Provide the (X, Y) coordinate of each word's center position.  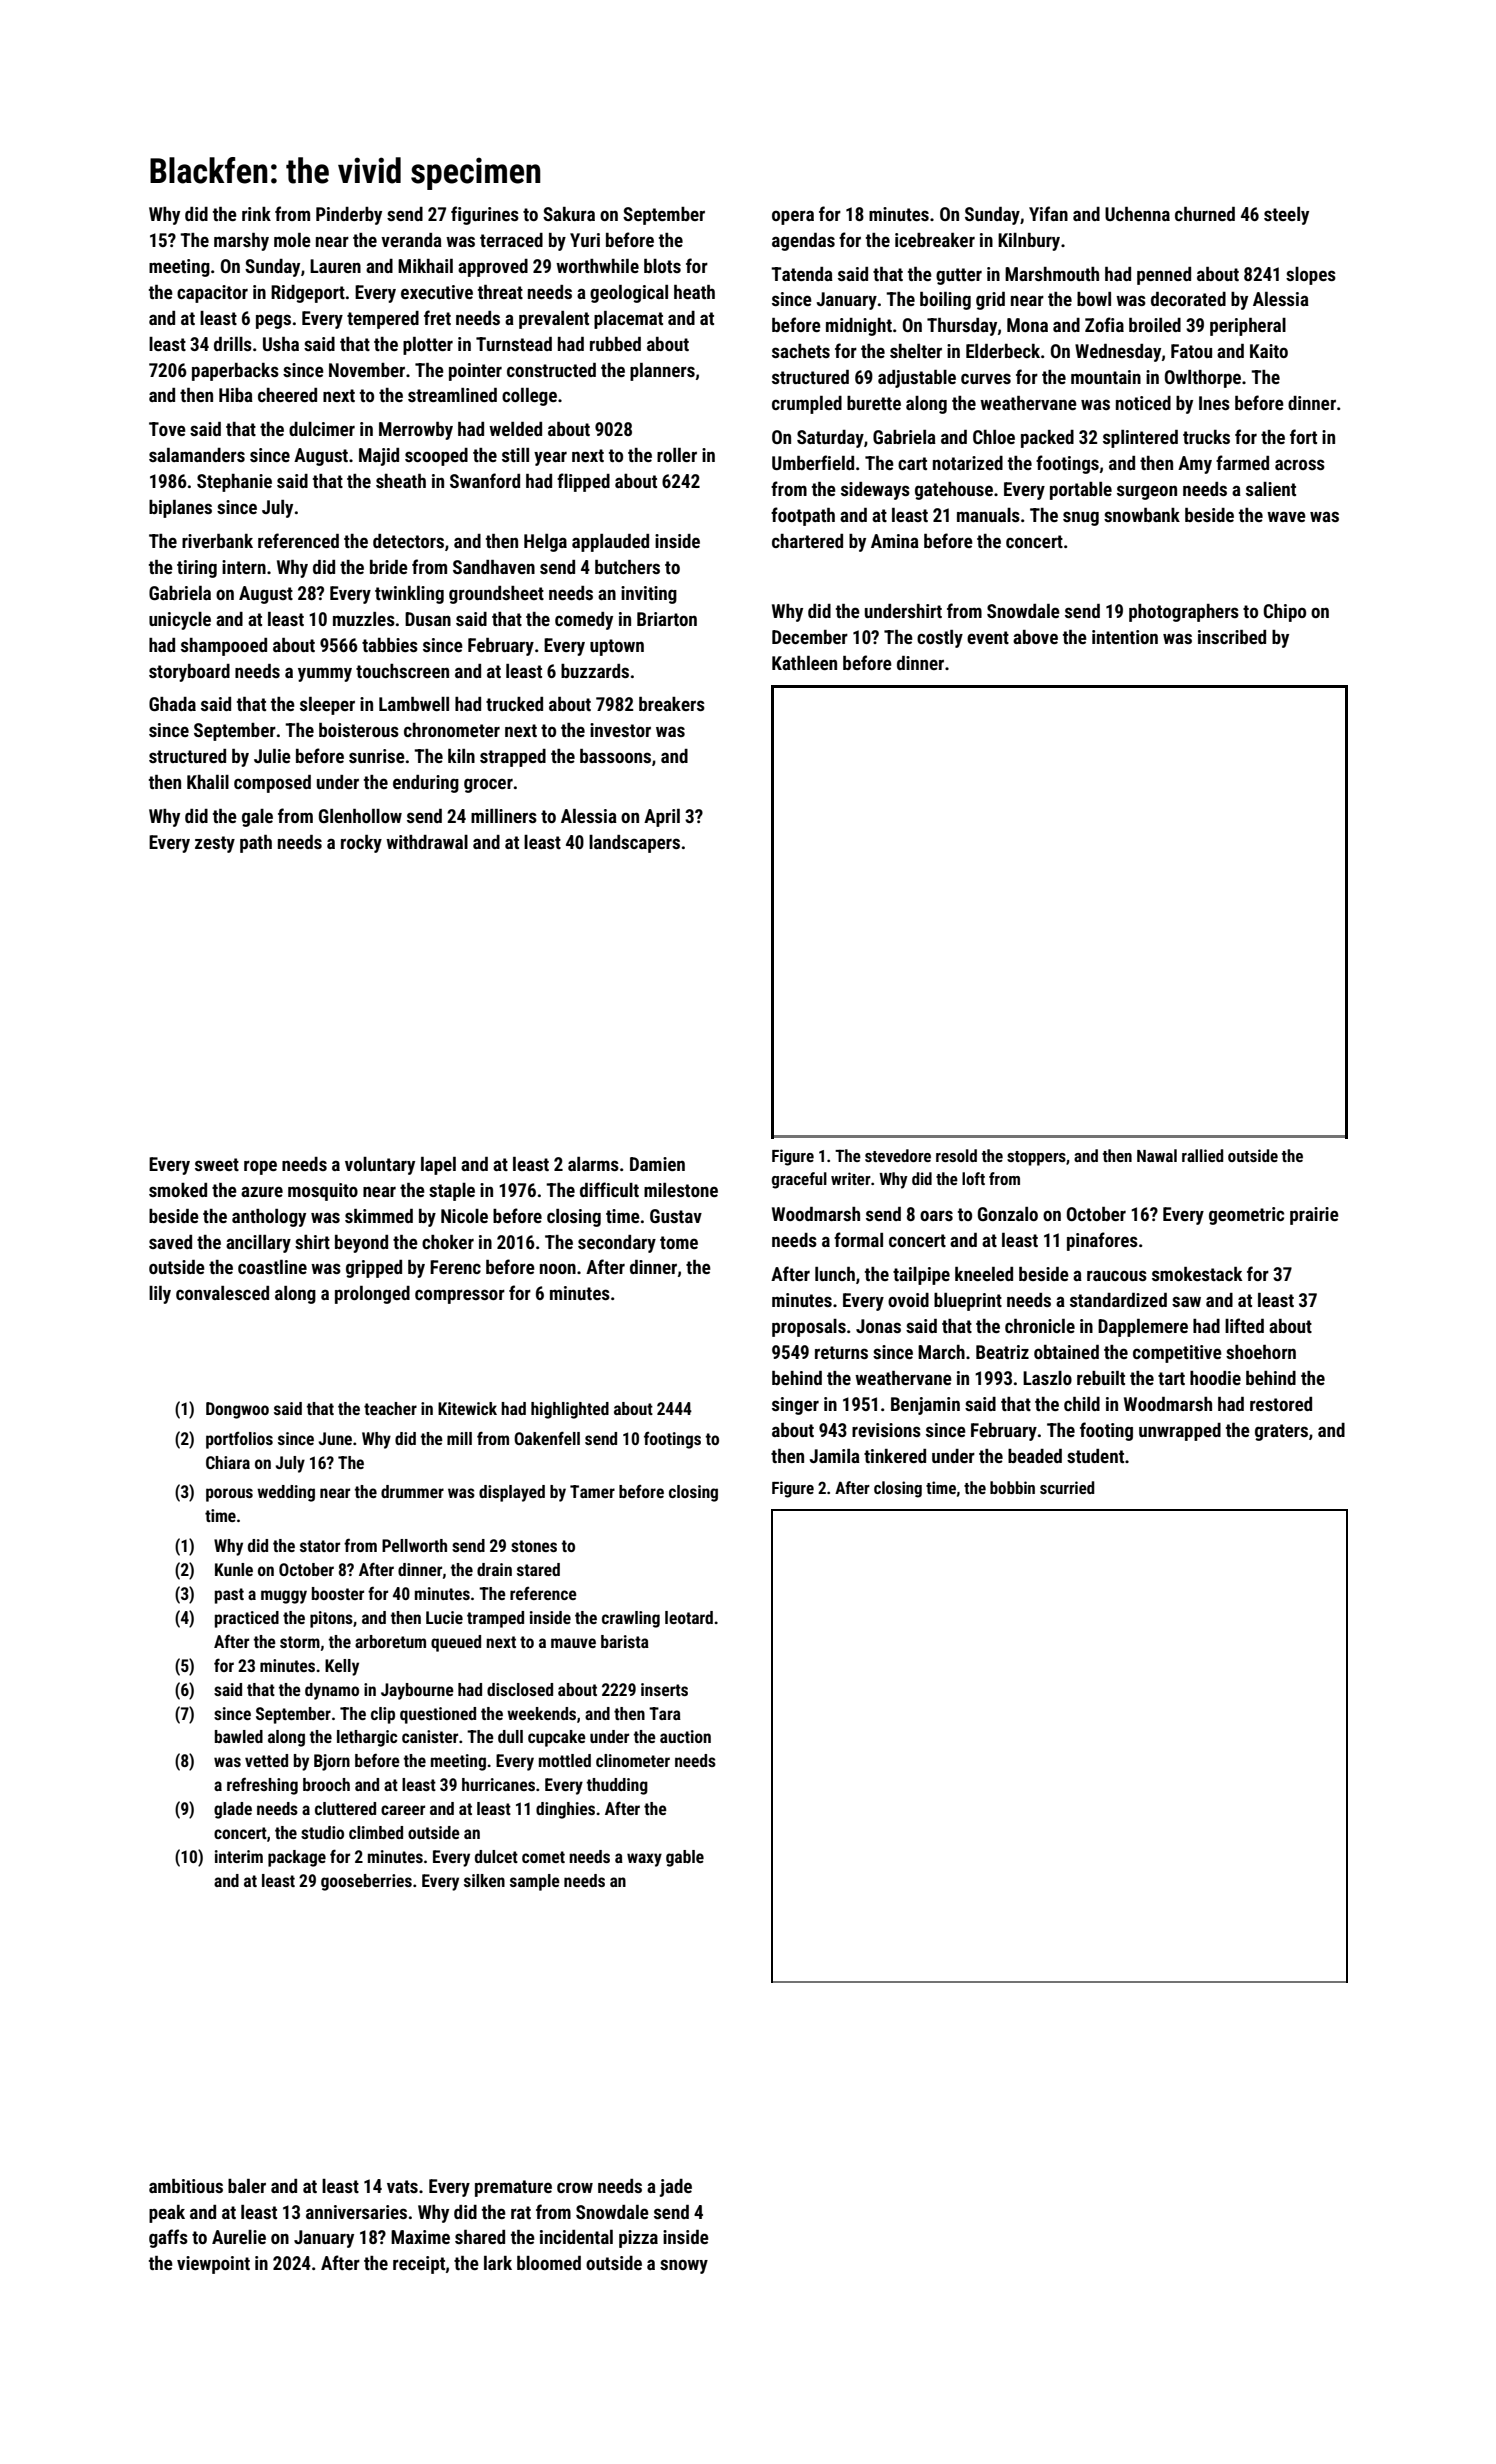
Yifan (1048, 213)
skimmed (379, 1216)
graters (1281, 1432)
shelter (916, 351)
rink (256, 214)
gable (685, 1858)
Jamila (834, 1456)
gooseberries (366, 1882)
